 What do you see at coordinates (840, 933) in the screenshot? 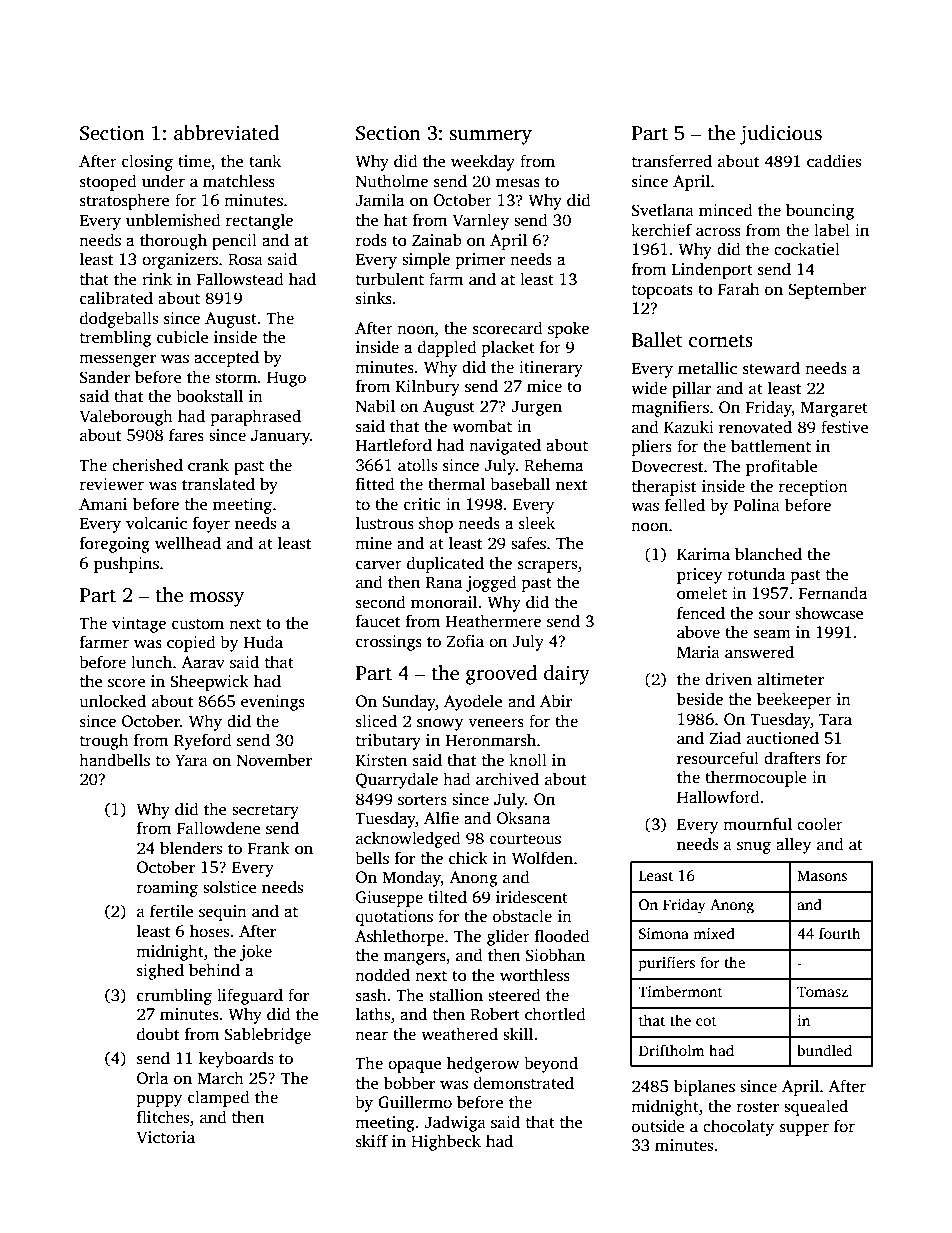
I see `fourth` at bounding box center [840, 933].
